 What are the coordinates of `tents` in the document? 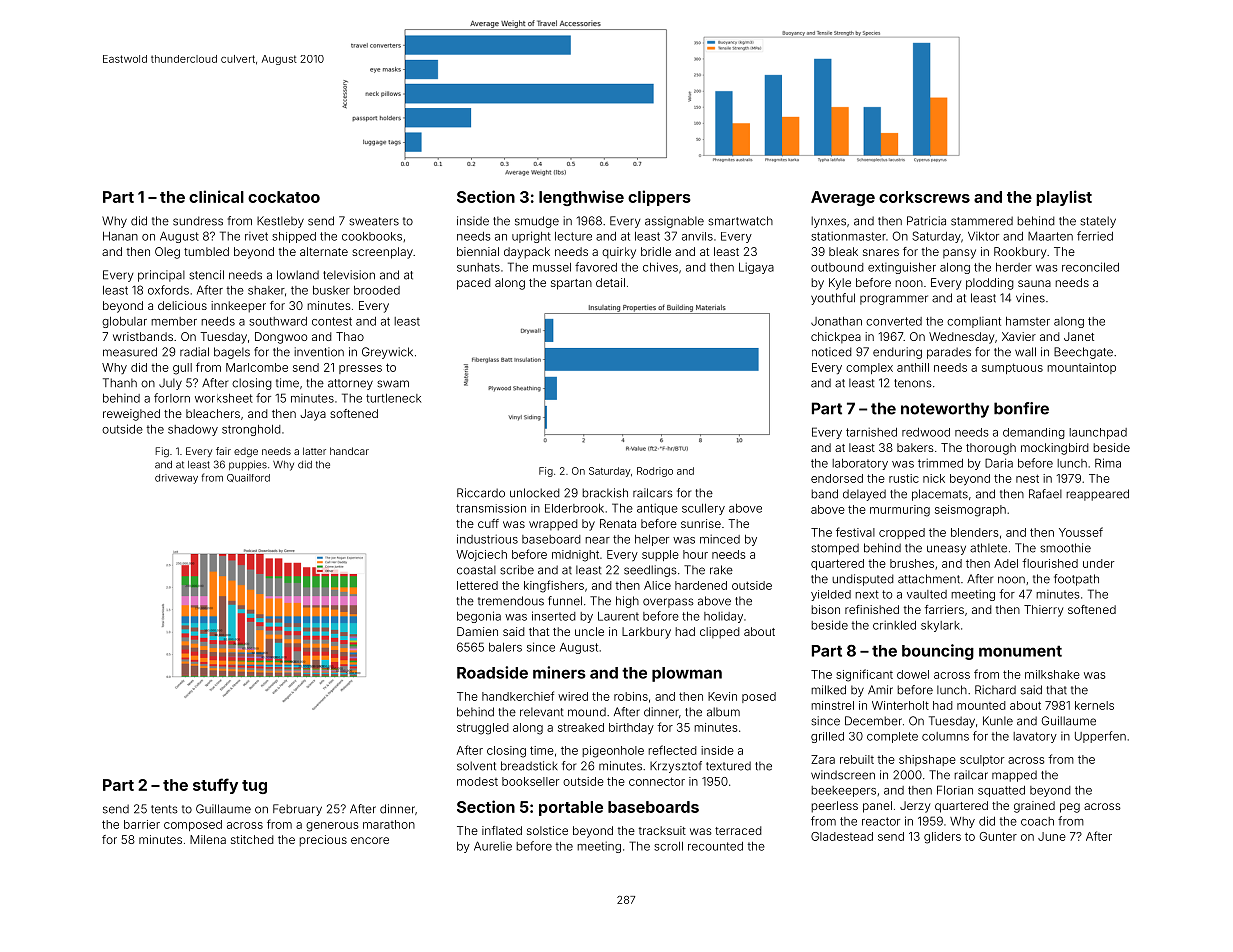 It's located at (164, 809).
